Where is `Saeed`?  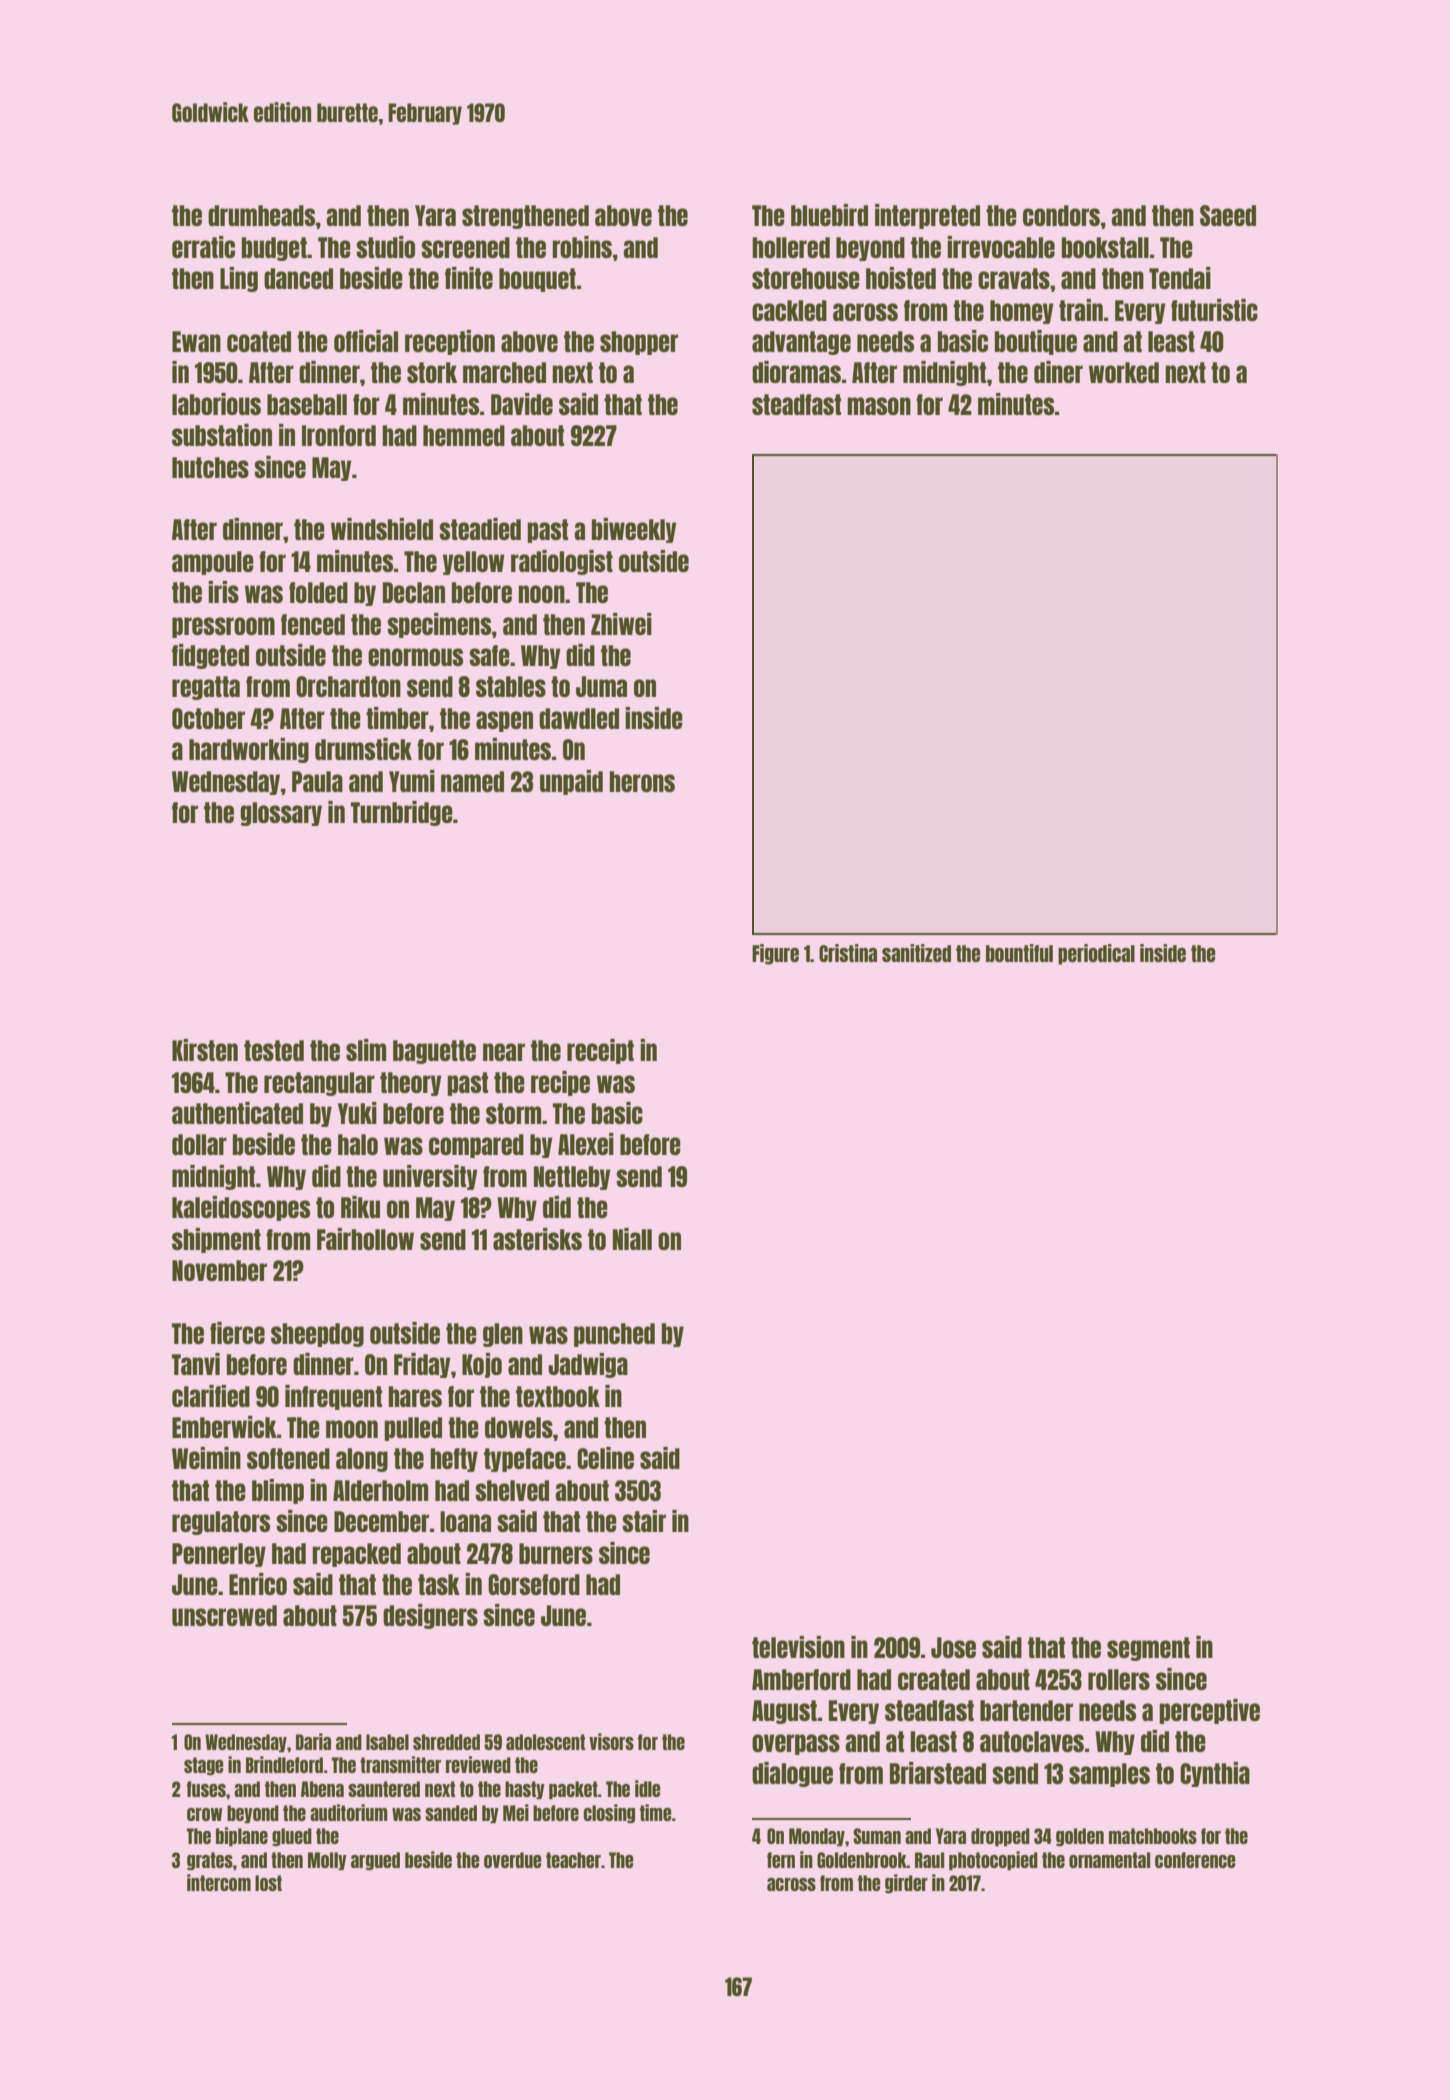
Saeed is located at coordinates (1228, 215).
